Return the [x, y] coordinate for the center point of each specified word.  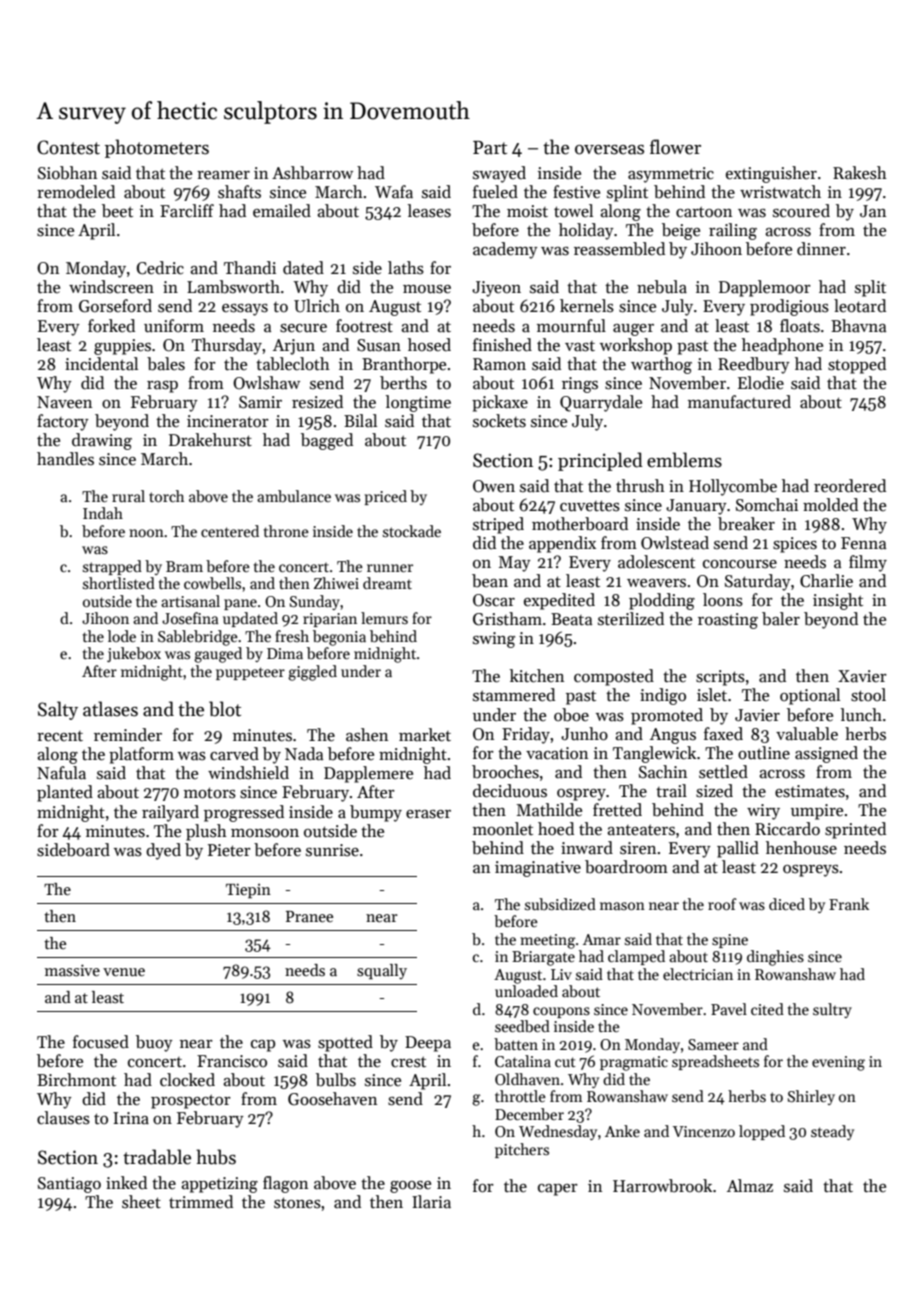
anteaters [641, 830]
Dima [285, 653]
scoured [801, 211]
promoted [667, 716]
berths [403, 383]
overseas [609, 150]
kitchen [537, 676]
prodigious [789, 307]
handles [65, 459]
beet [117, 211]
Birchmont [76, 1080]
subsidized [560, 904]
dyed [163, 851]
